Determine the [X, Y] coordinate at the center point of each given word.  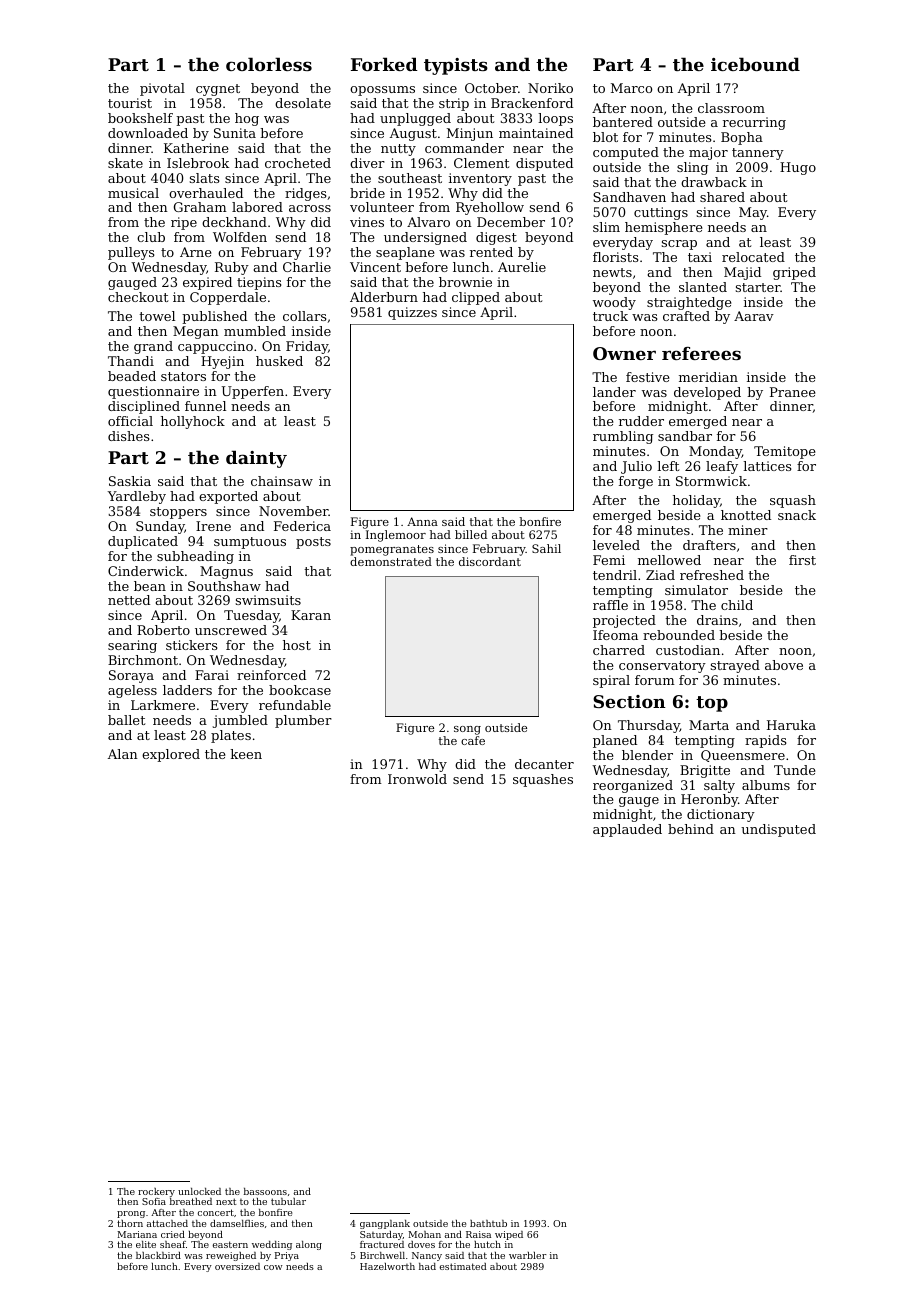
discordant [490, 561]
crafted [686, 316]
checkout [138, 297]
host [297, 645]
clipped [476, 298]
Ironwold [417, 779]
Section [629, 701]
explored [171, 755]
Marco [631, 88]
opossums [382, 91]
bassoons [265, 1191]
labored [257, 207]
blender [647, 755]
